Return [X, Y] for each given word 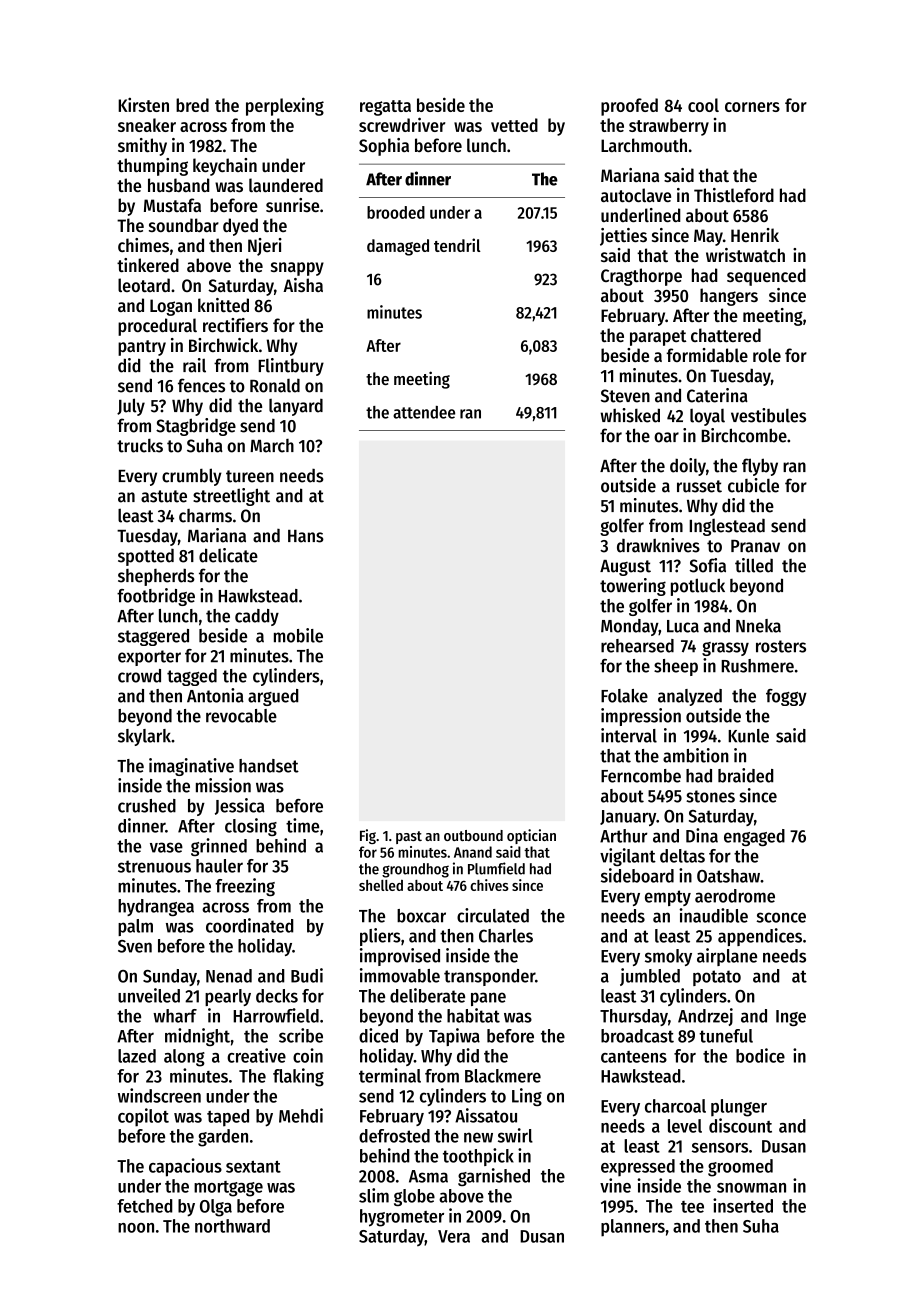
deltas [682, 856]
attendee [424, 412]
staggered [153, 637]
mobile [298, 635]
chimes [143, 245]
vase [166, 847]
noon [136, 1228]
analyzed [690, 697]
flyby [760, 467]
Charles [506, 936]
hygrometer [402, 1218]
